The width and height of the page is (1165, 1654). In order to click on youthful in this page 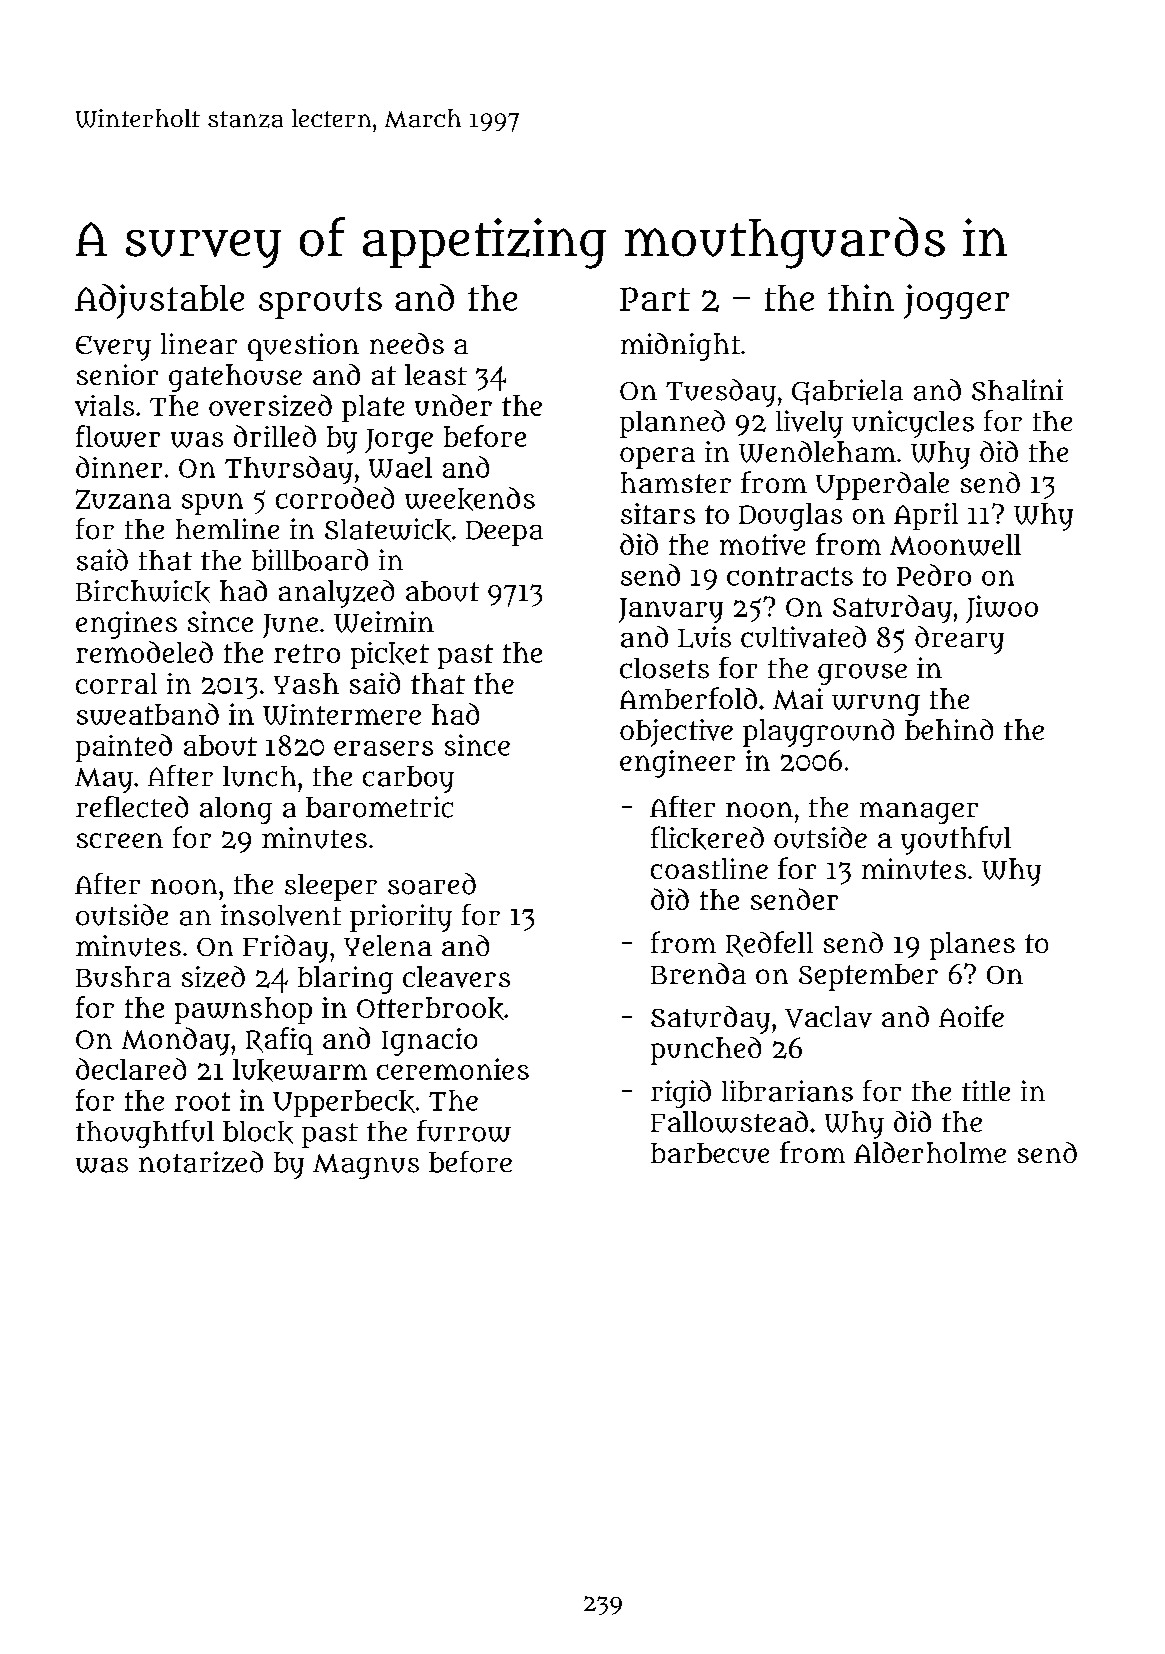, I will do `click(956, 840)`.
